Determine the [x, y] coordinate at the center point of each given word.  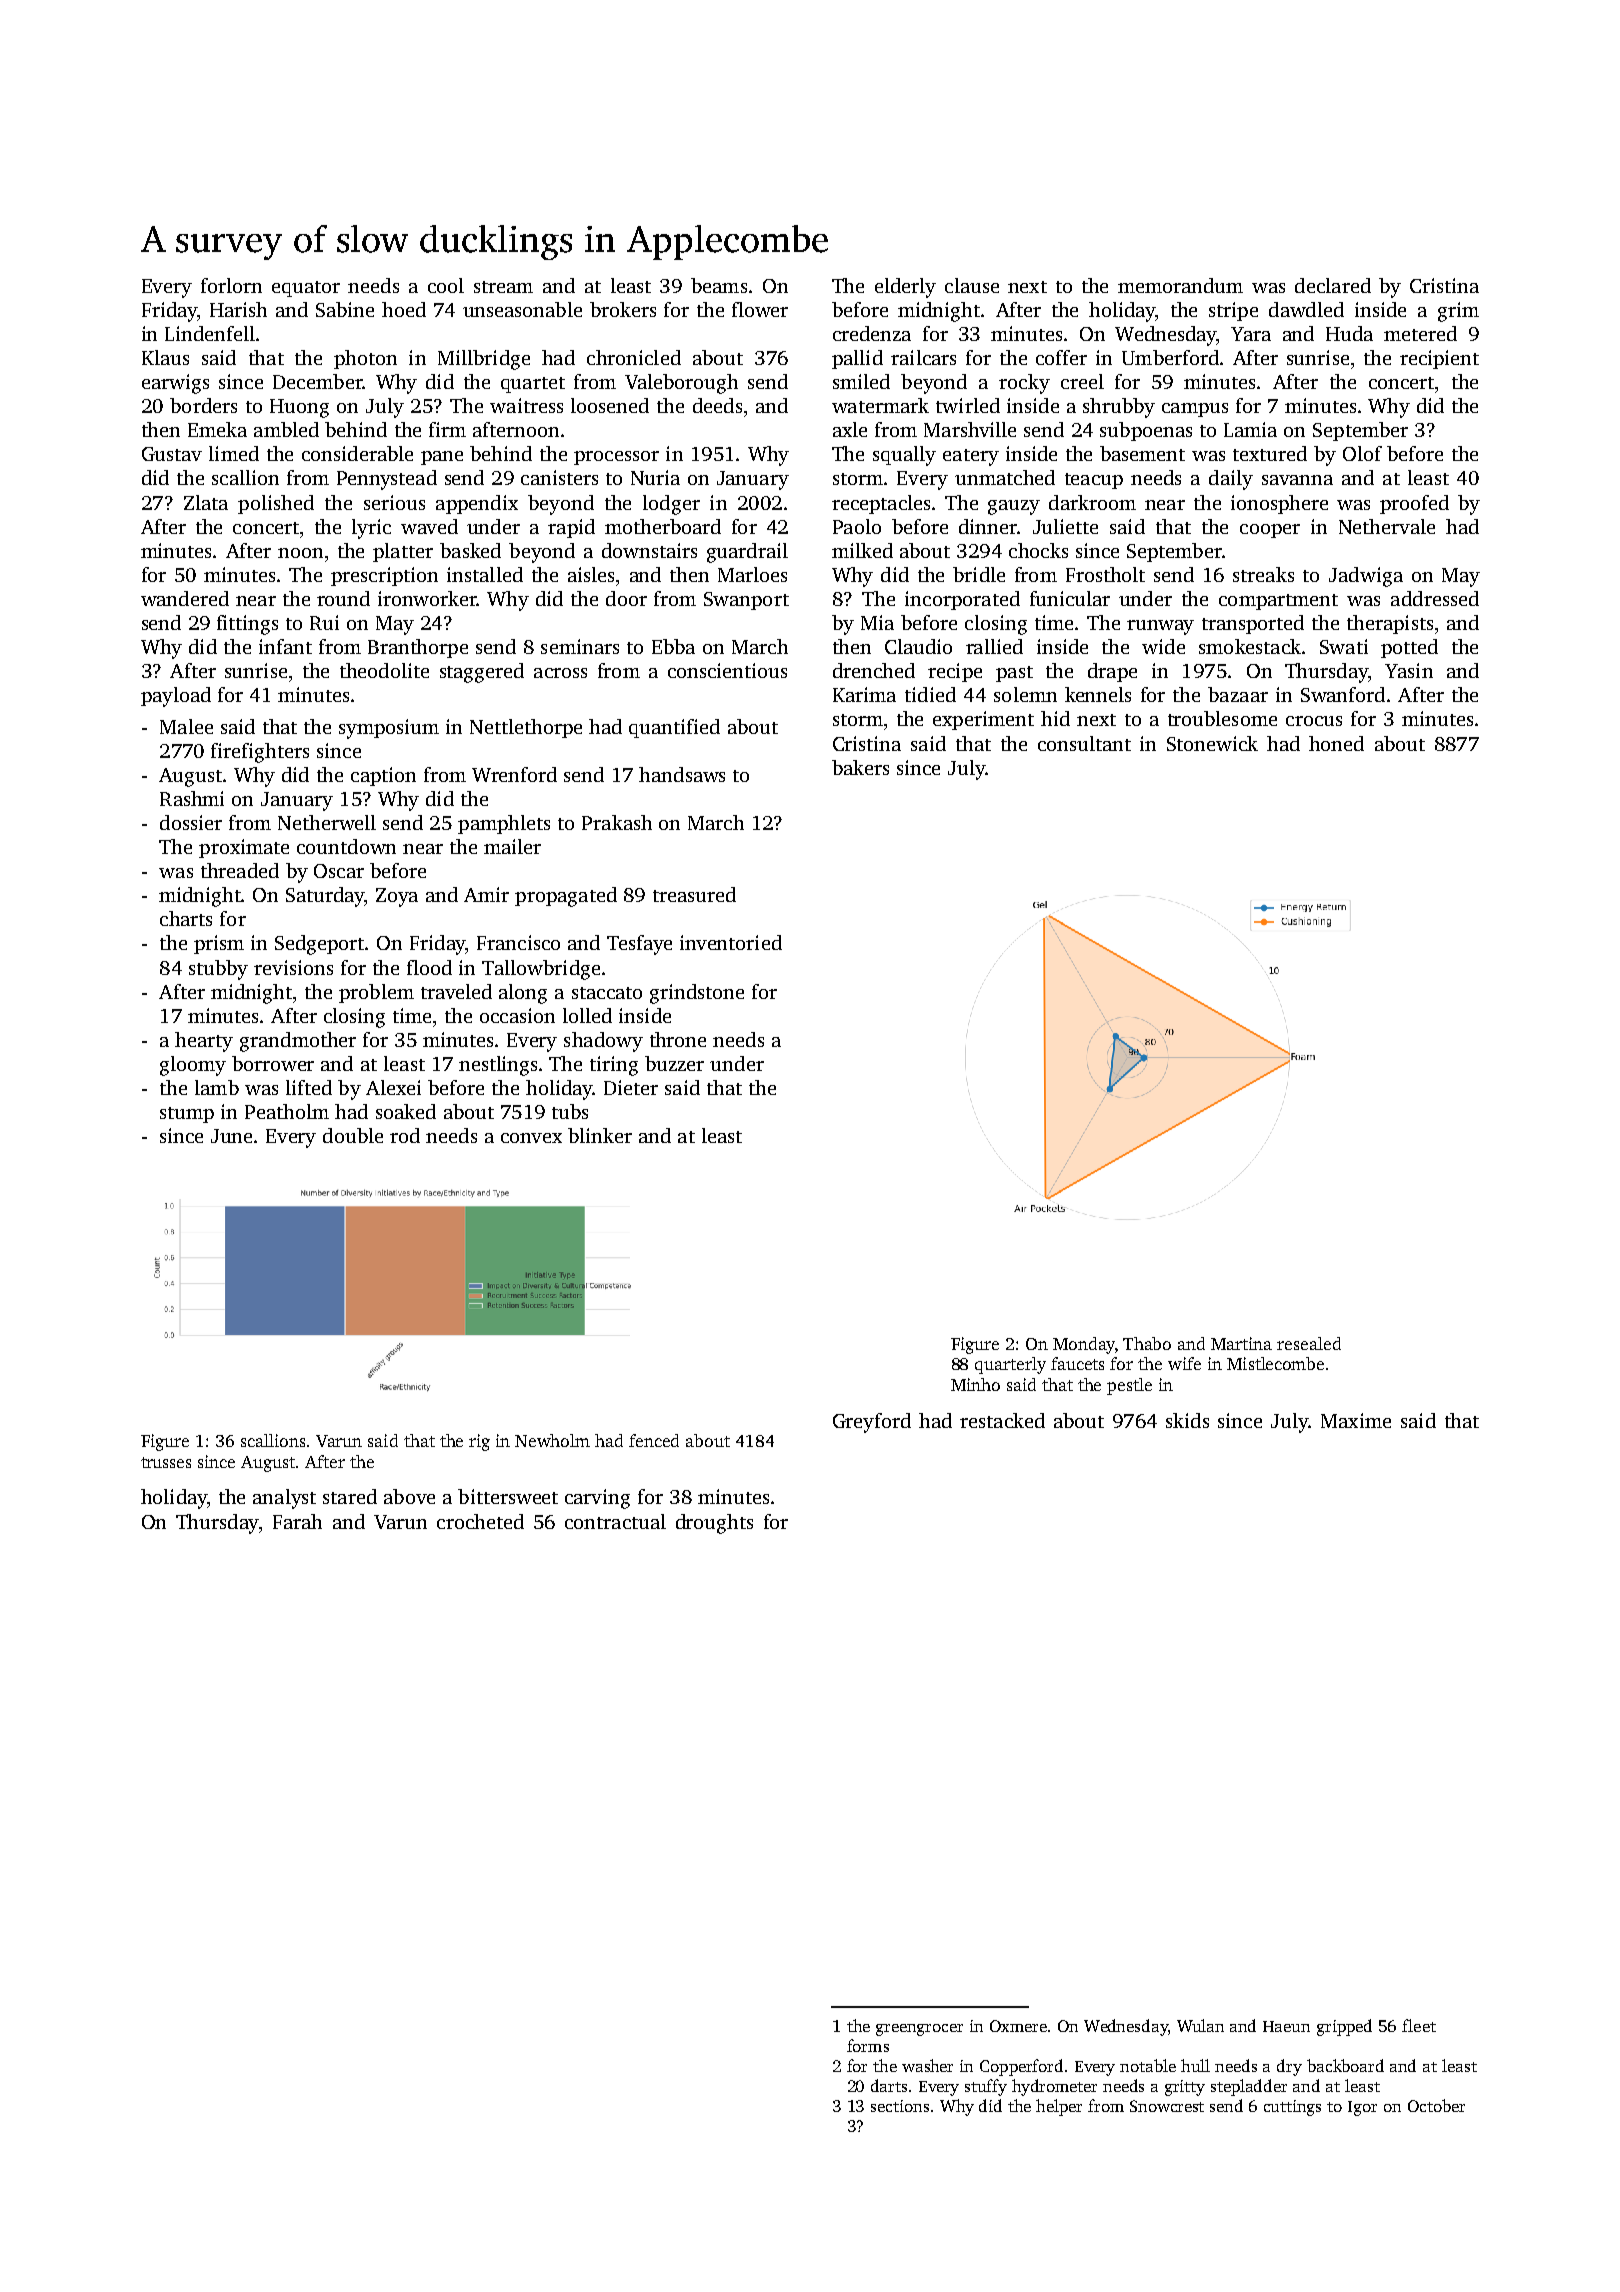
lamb [217, 1087]
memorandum [1180, 285]
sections [900, 2106]
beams [719, 285]
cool [446, 285]
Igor [1362, 2108]
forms [868, 2045]
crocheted [480, 1521]
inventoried [731, 942]
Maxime [1356, 1420]
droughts [714, 1524]
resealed [1309, 1343]
